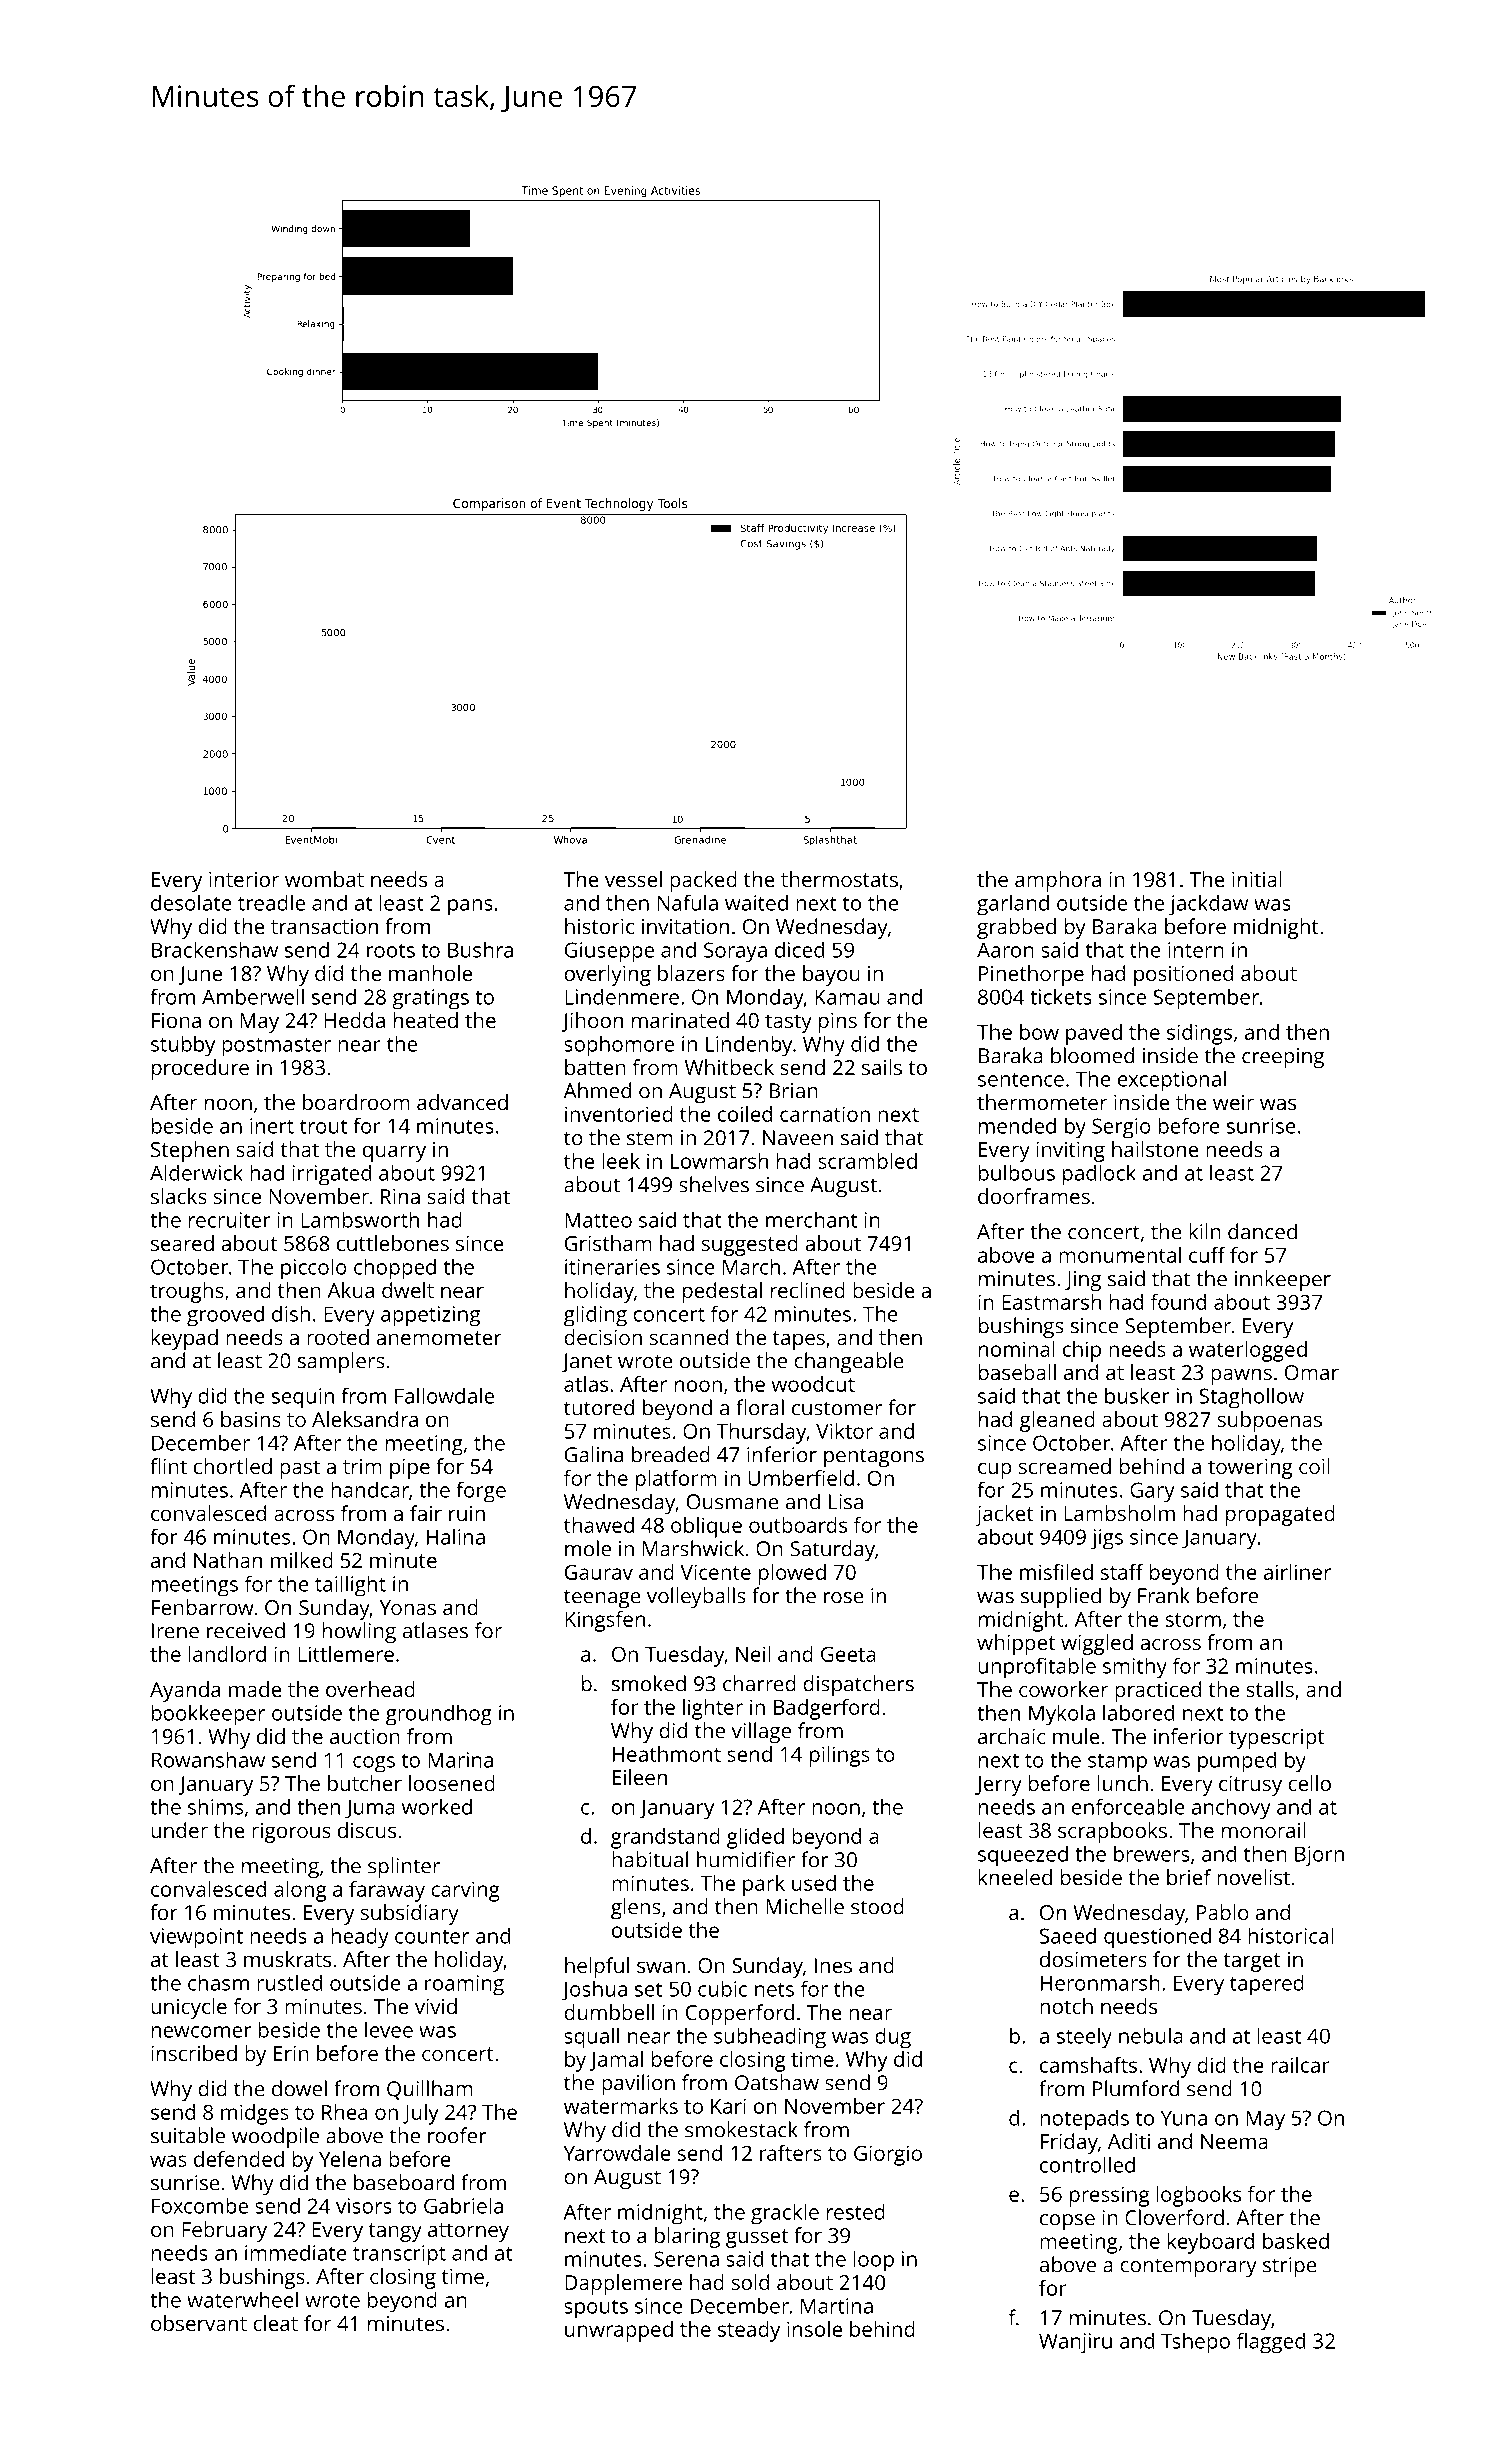 This screenshot has width=1496, height=2464. What do you see at coordinates (324, 879) in the screenshot?
I see `wombat` at bounding box center [324, 879].
